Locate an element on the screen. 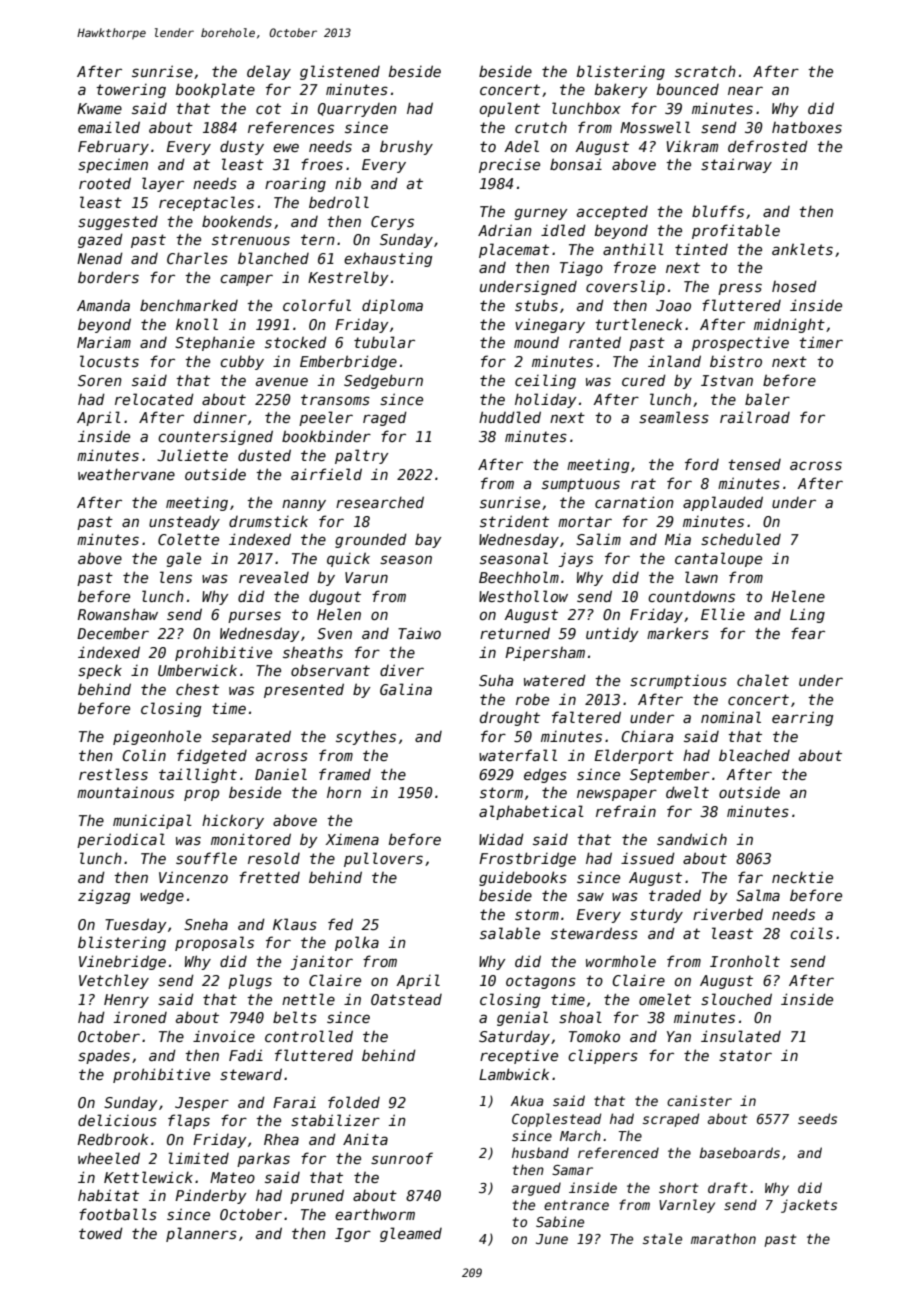  March is located at coordinates (580, 1135).
